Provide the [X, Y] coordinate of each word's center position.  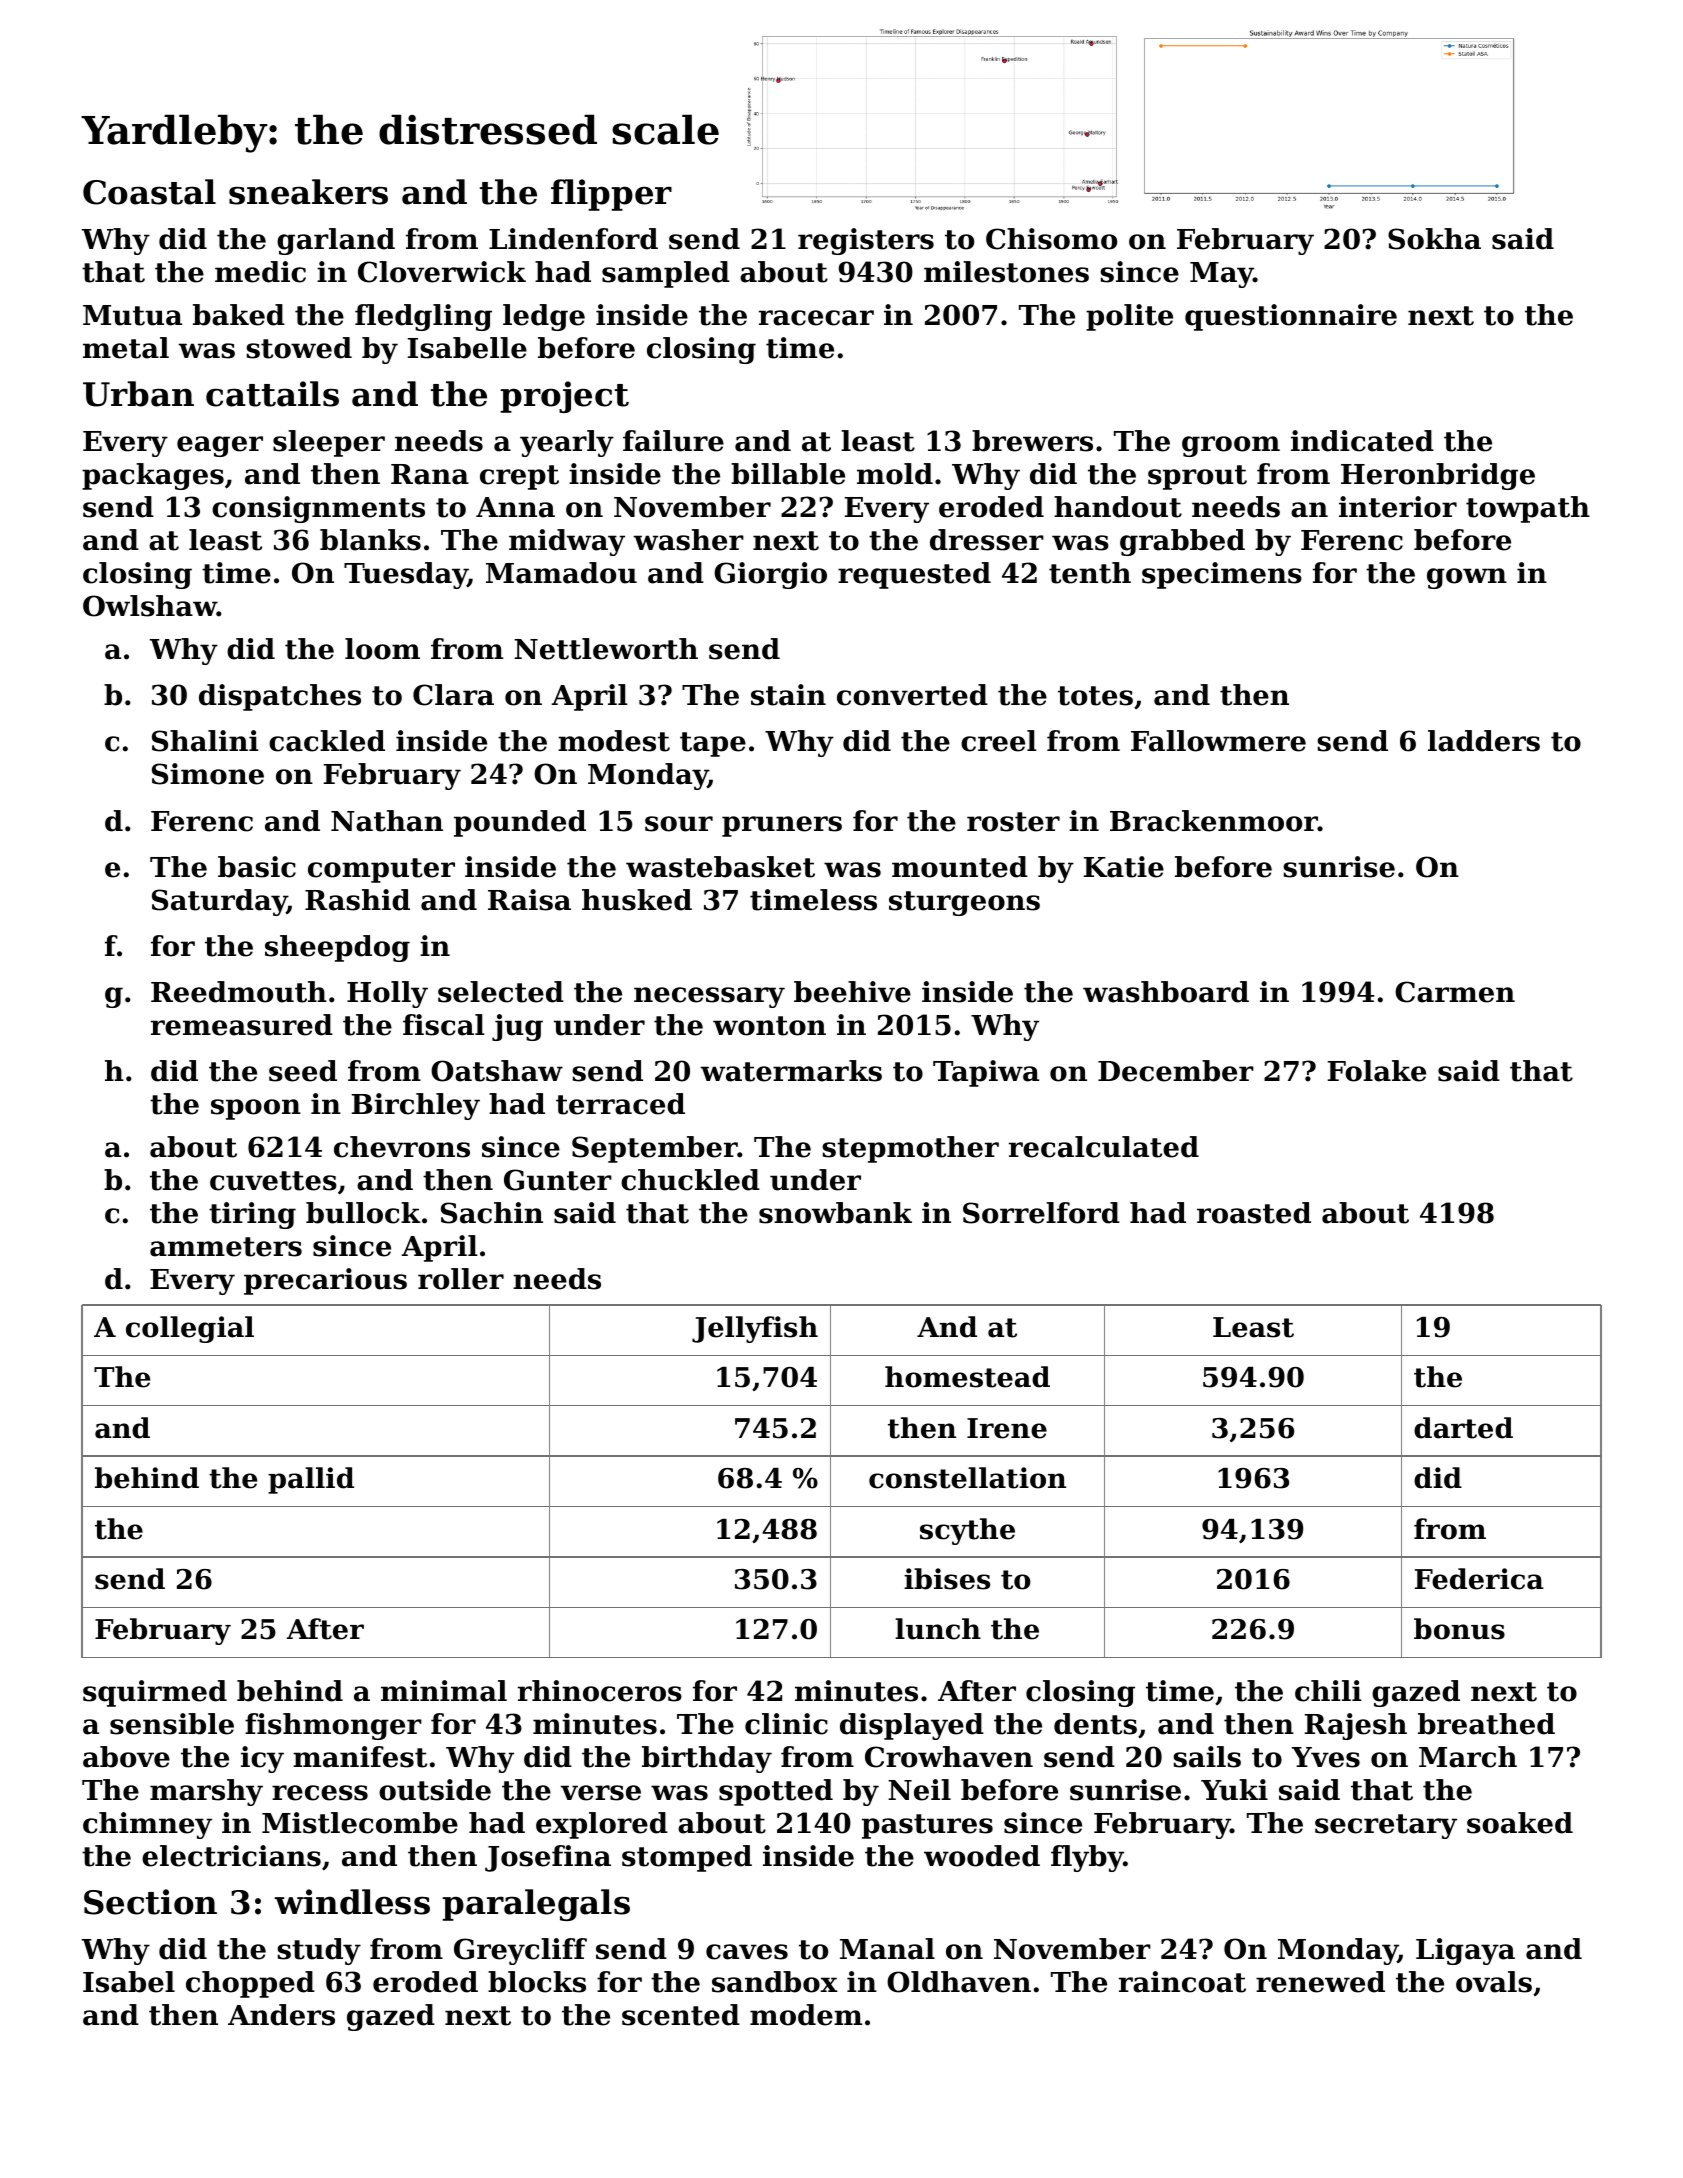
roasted [1254, 1213]
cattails [272, 394]
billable [788, 474]
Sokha [1434, 239]
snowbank [835, 1213]
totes [1095, 696]
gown [1467, 578]
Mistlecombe [360, 1823]
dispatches [280, 697]
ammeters [226, 1247]
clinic [786, 1724]
